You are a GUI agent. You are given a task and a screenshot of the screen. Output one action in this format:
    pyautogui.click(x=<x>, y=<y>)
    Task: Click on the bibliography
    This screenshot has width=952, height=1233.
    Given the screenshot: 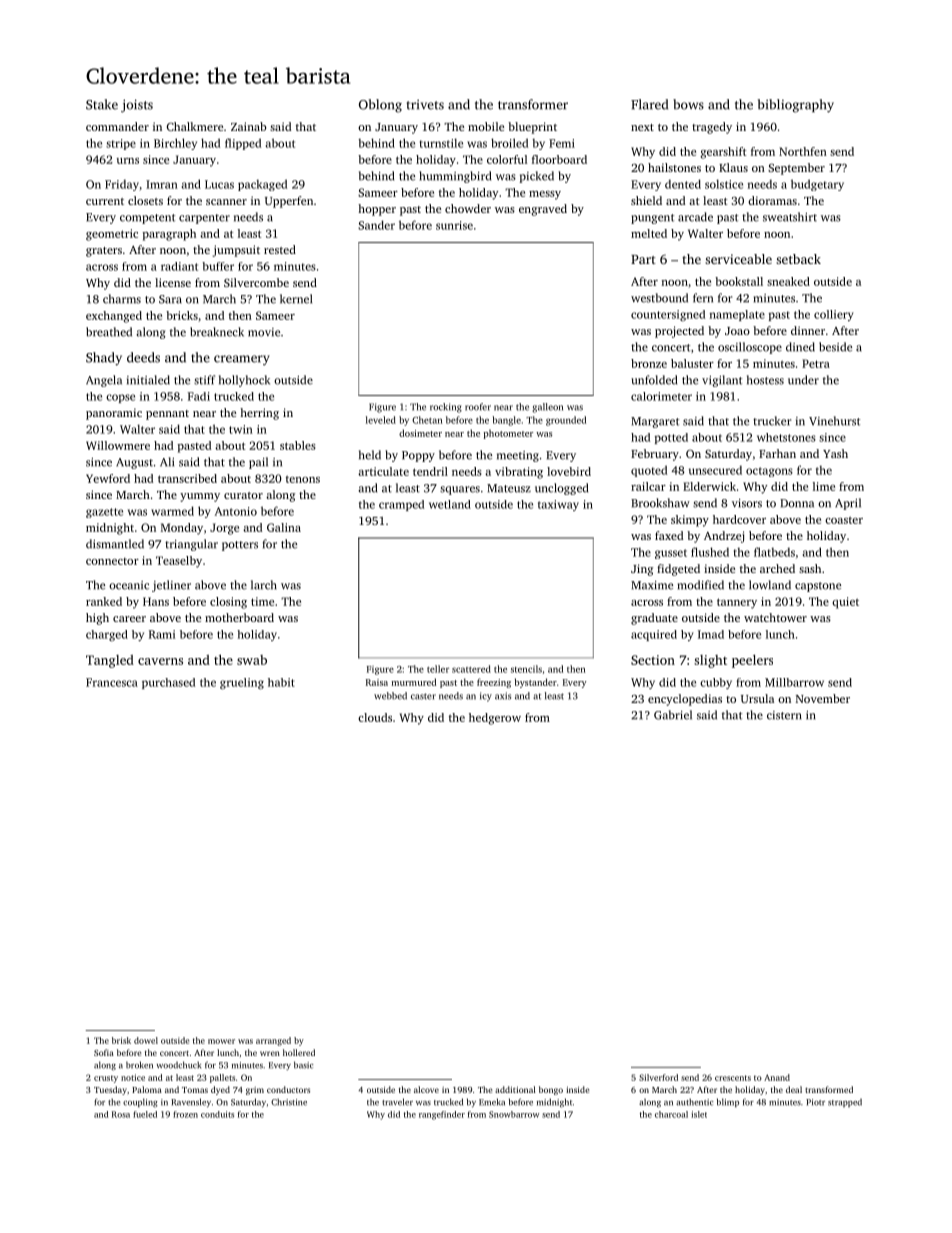 What is the action you would take?
    pyautogui.click(x=796, y=106)
